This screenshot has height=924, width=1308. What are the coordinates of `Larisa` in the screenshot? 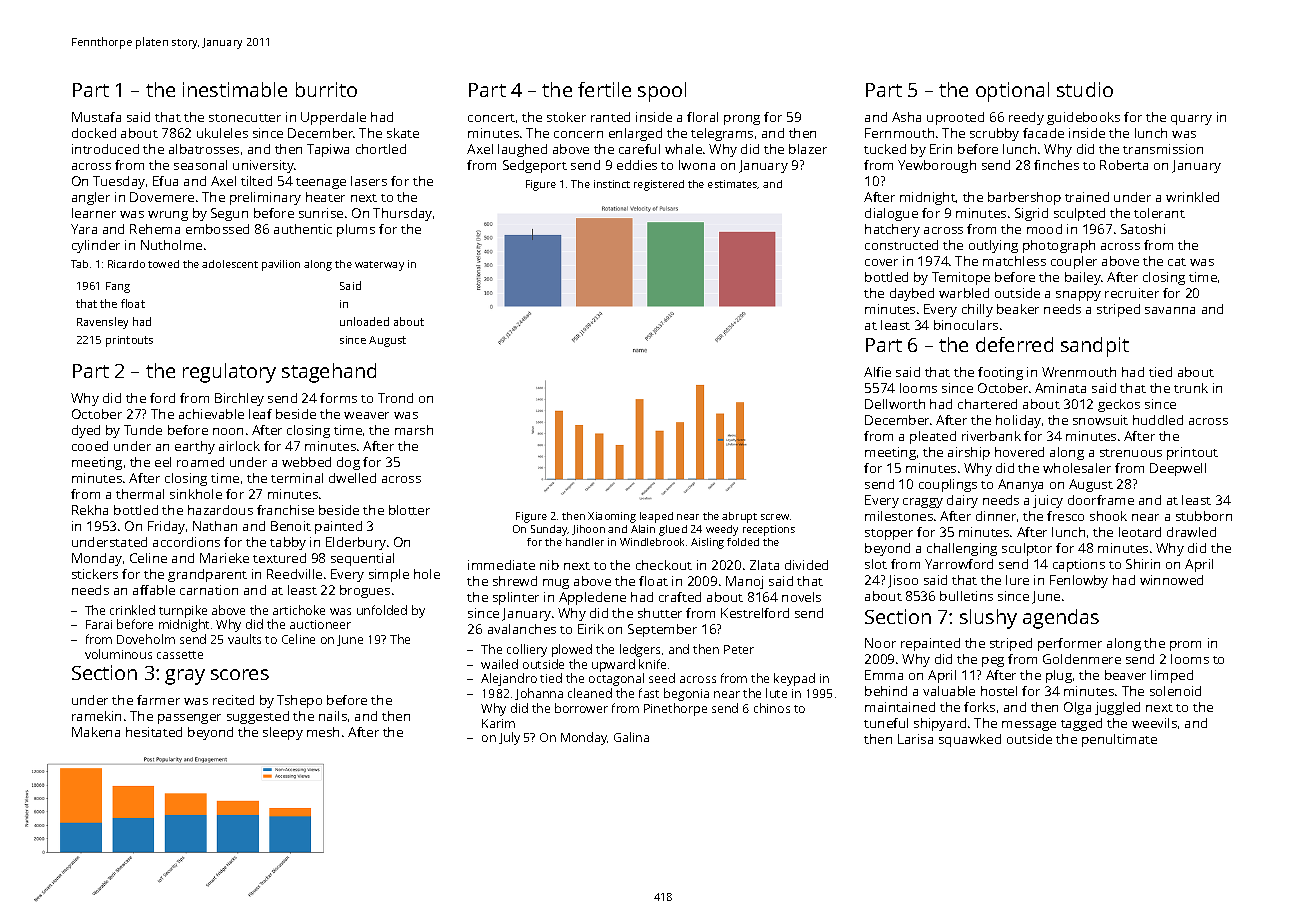 It's located at (915, 739).
